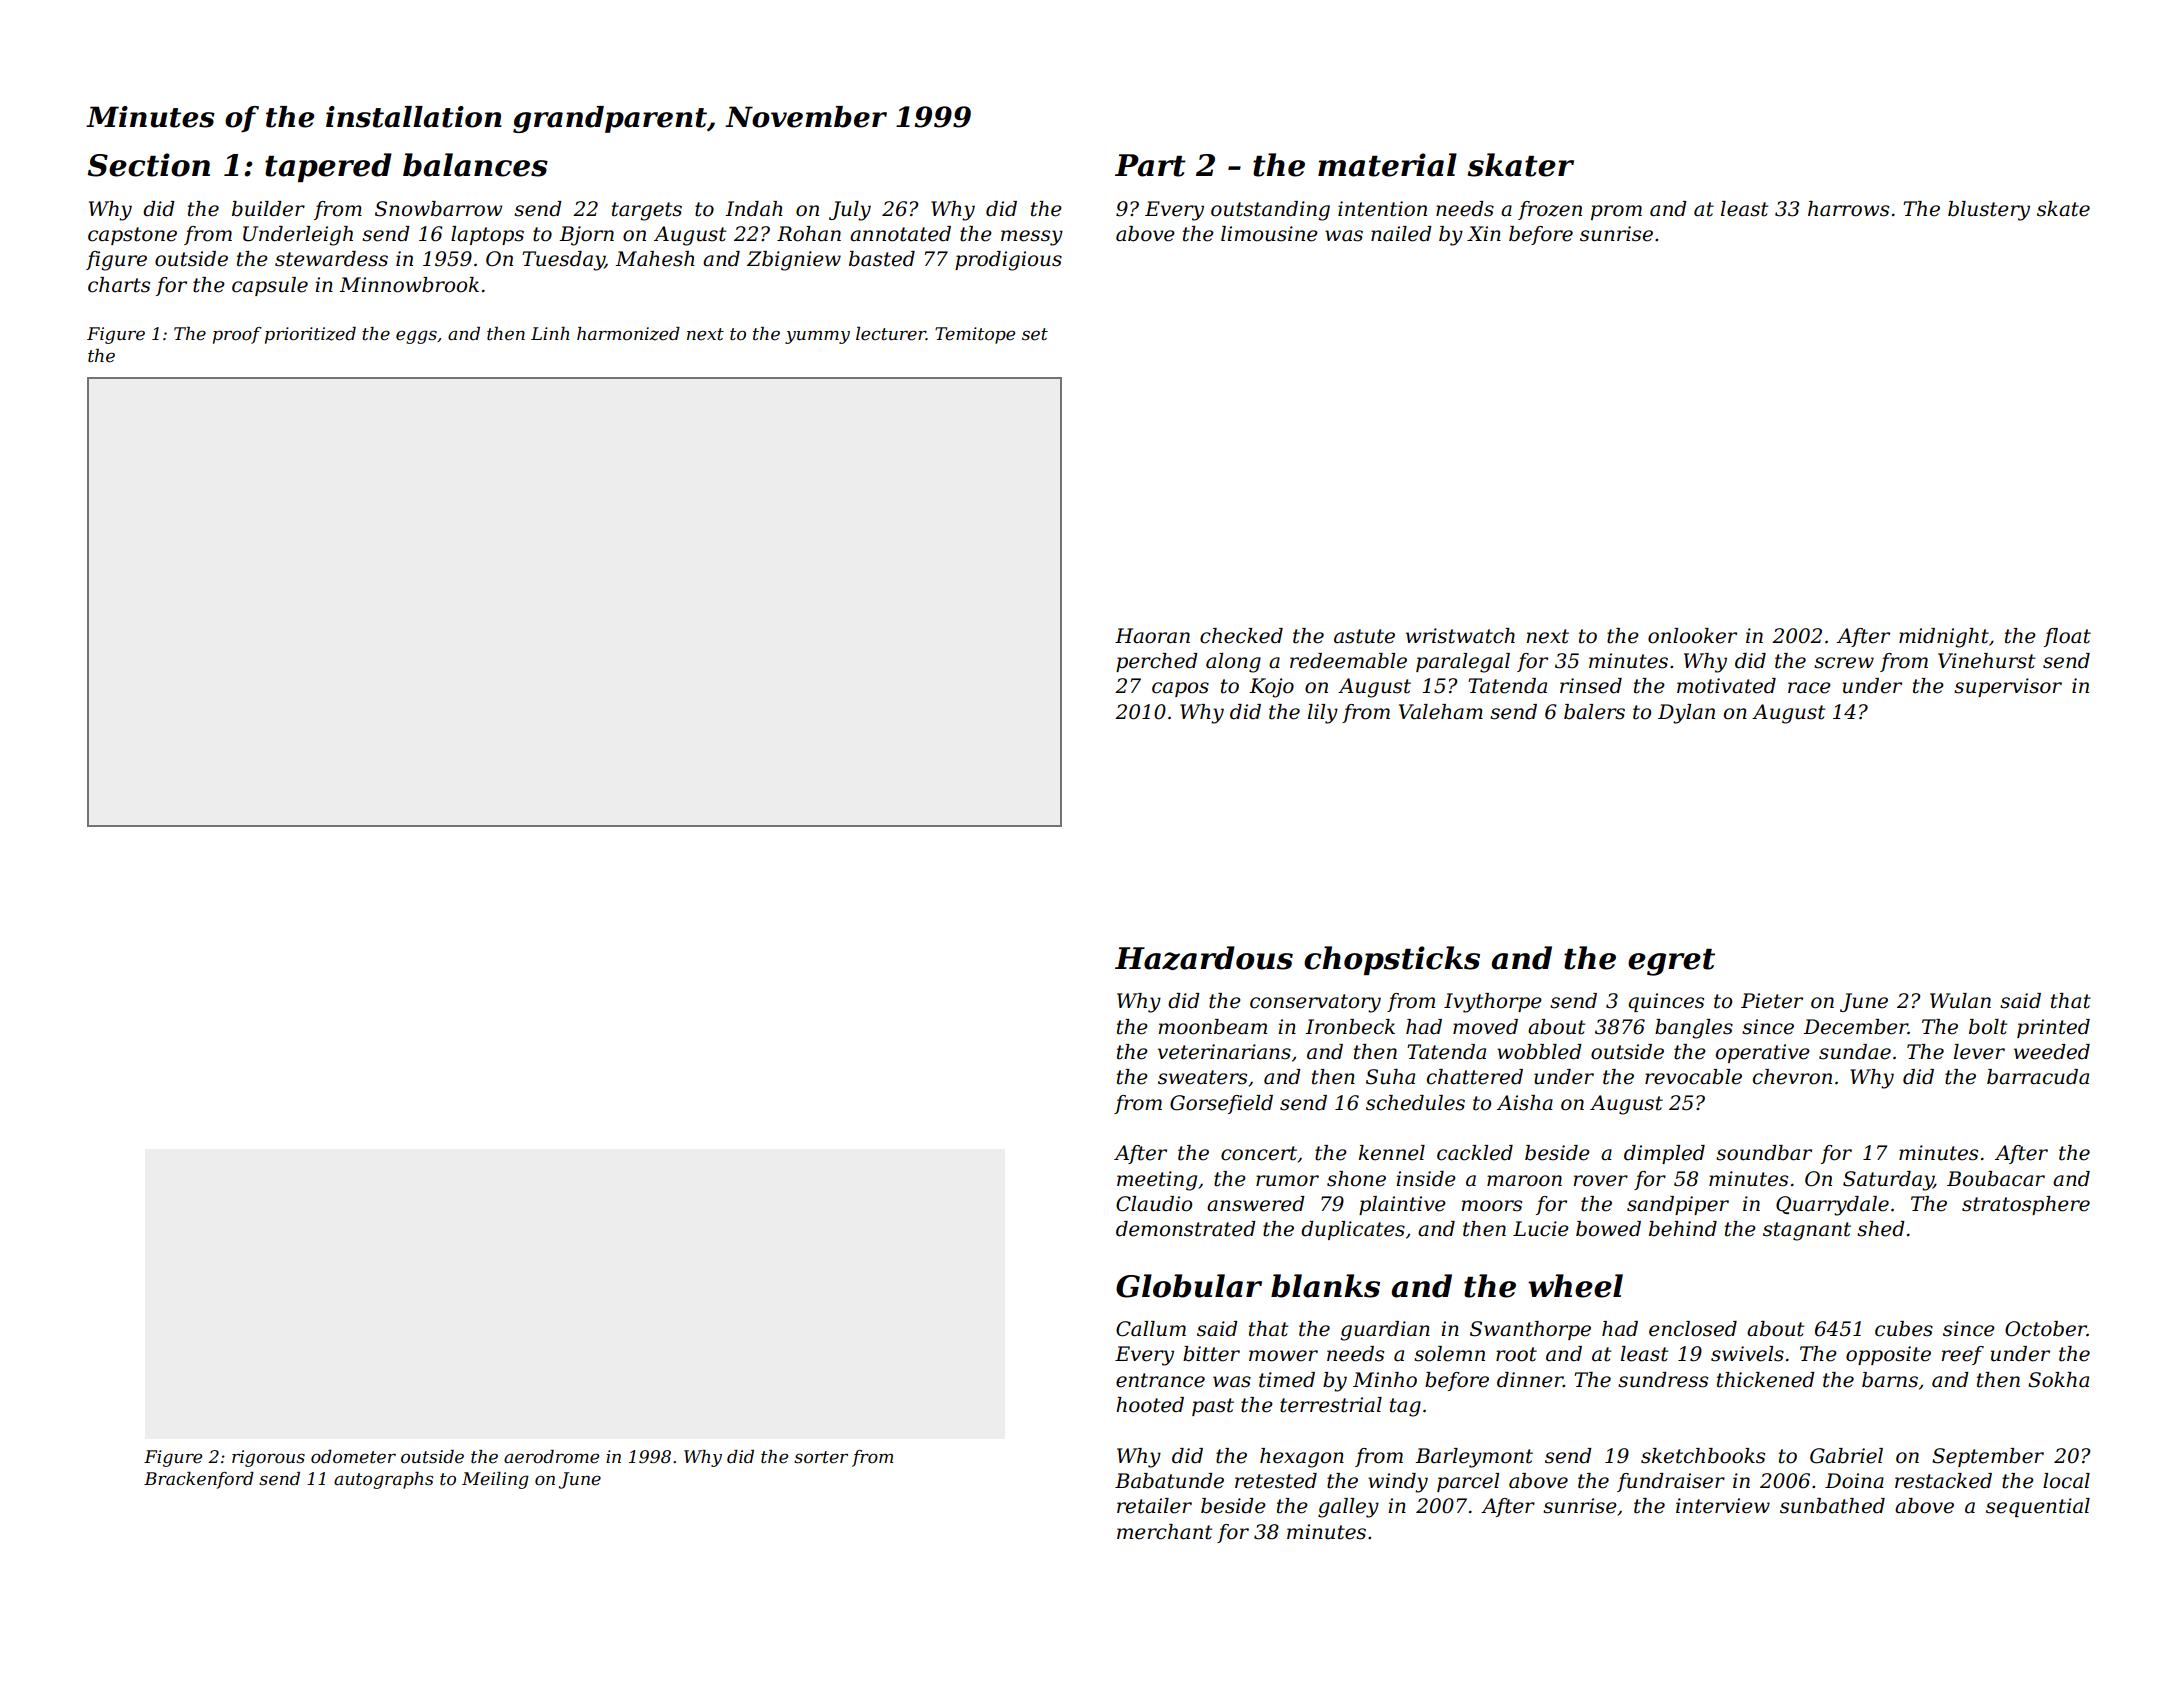  I want to click on blustery, so click(1989, 211).
